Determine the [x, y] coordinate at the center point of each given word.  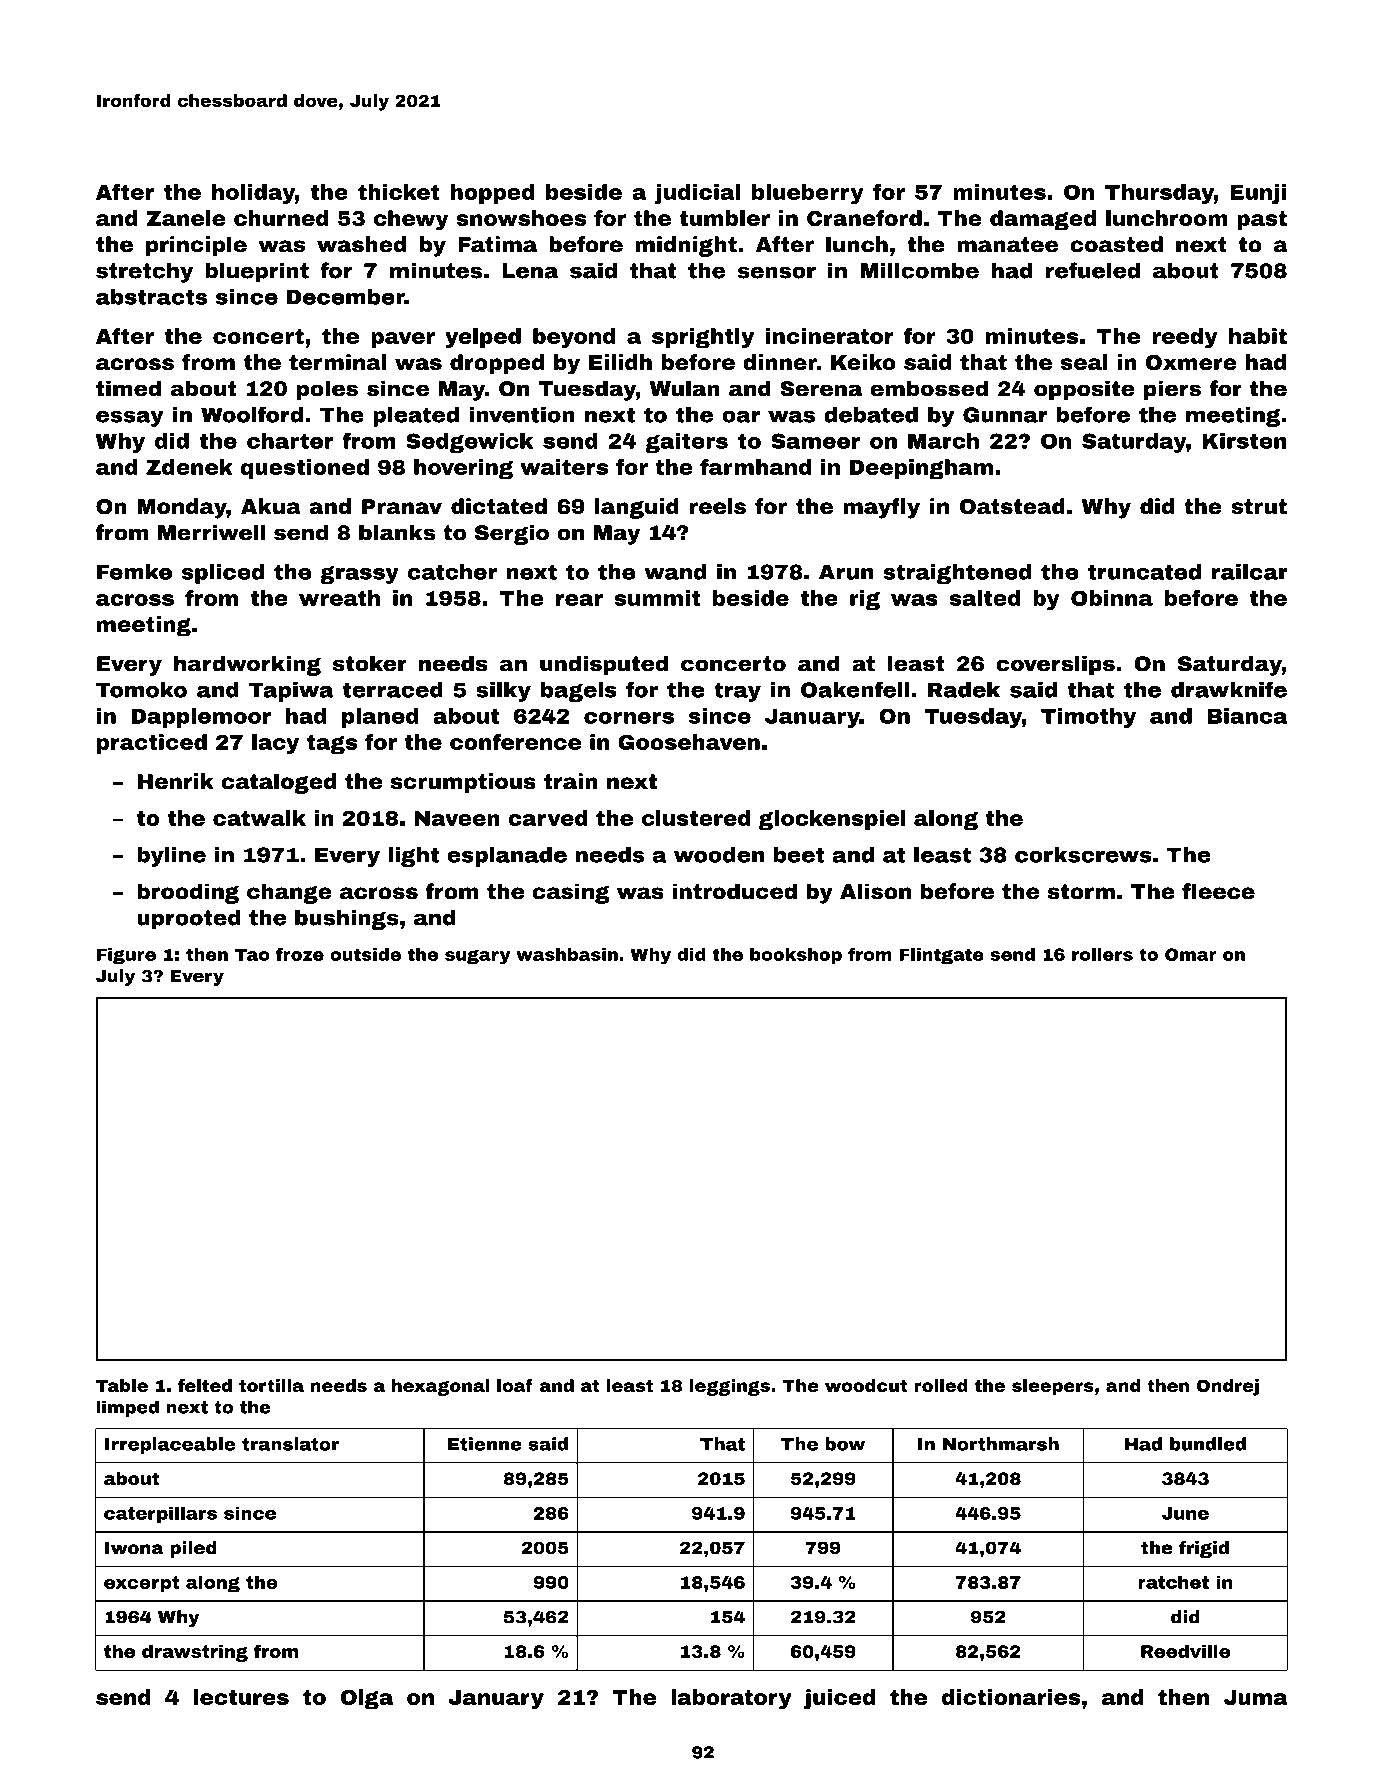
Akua [271, 506]
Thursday [1159, 194]
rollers [1102, 954]
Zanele [185, 218]
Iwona [134, 1548]
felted [205, 1385]
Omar [1191, 954]
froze [300, 954]
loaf [515, 1385]
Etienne [485, 1444]
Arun [846, 572]
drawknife [1229, 689]
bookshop [796, 956]
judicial [698, 194]
